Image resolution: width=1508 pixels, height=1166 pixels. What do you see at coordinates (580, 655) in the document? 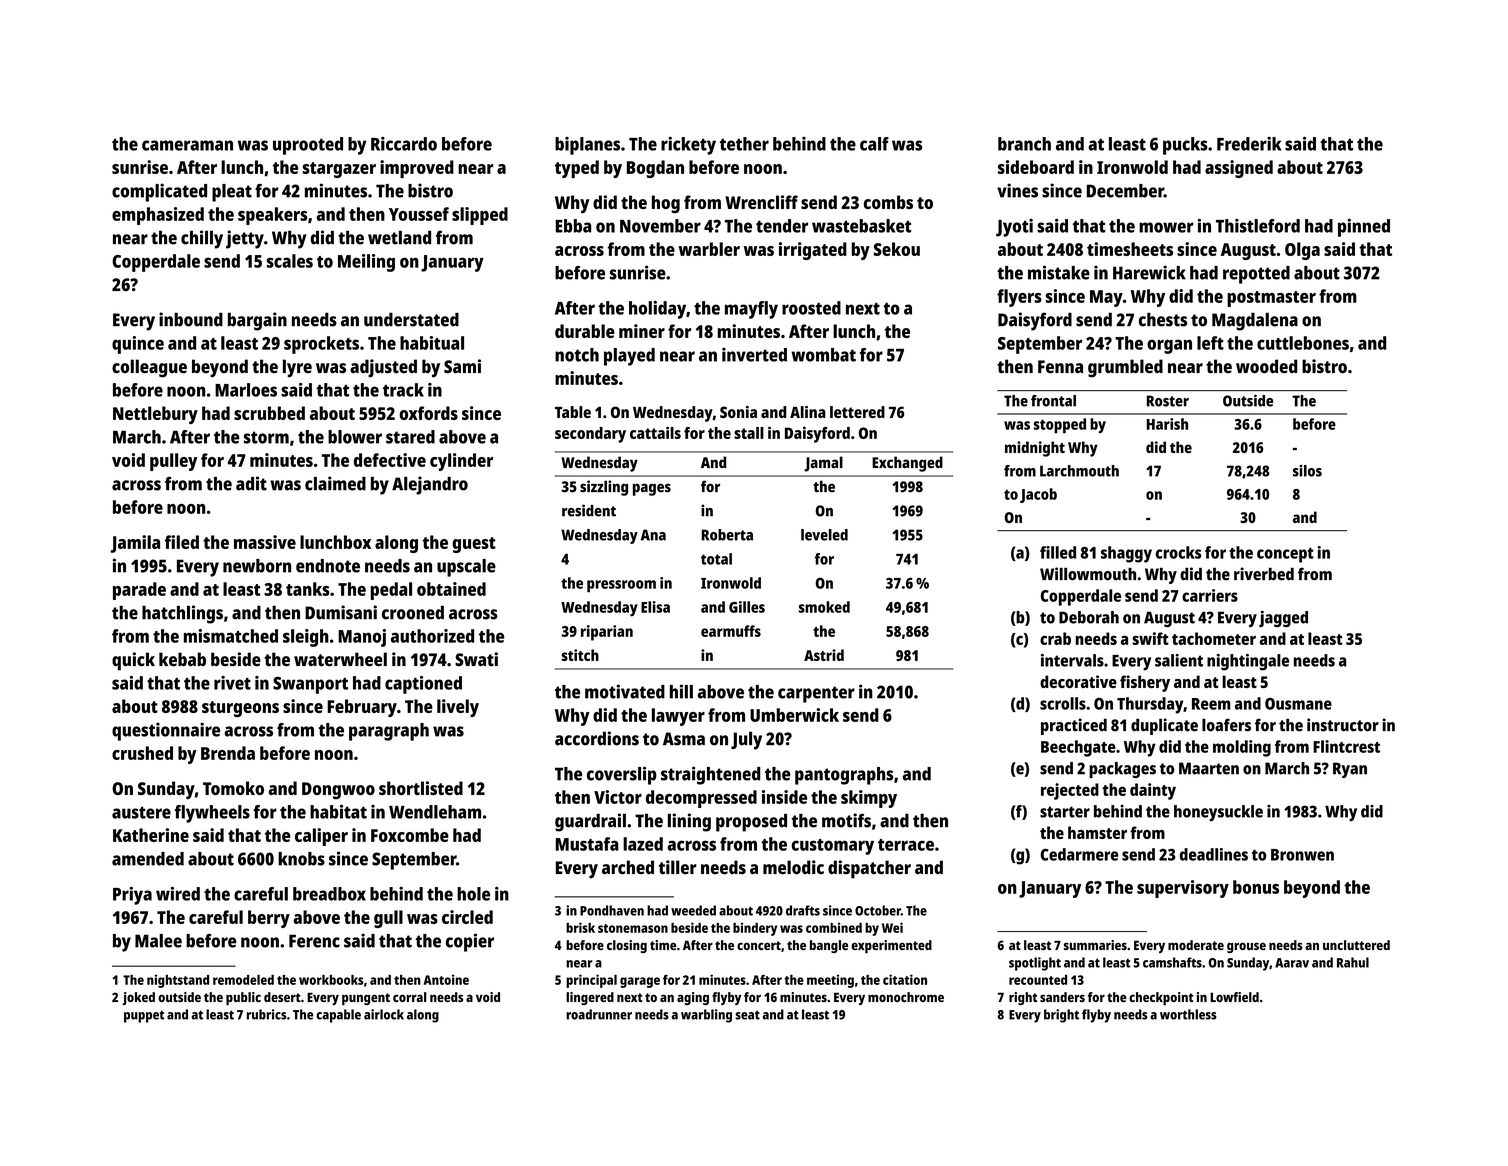
I see `stitch` at bounding box center [580, 655].
